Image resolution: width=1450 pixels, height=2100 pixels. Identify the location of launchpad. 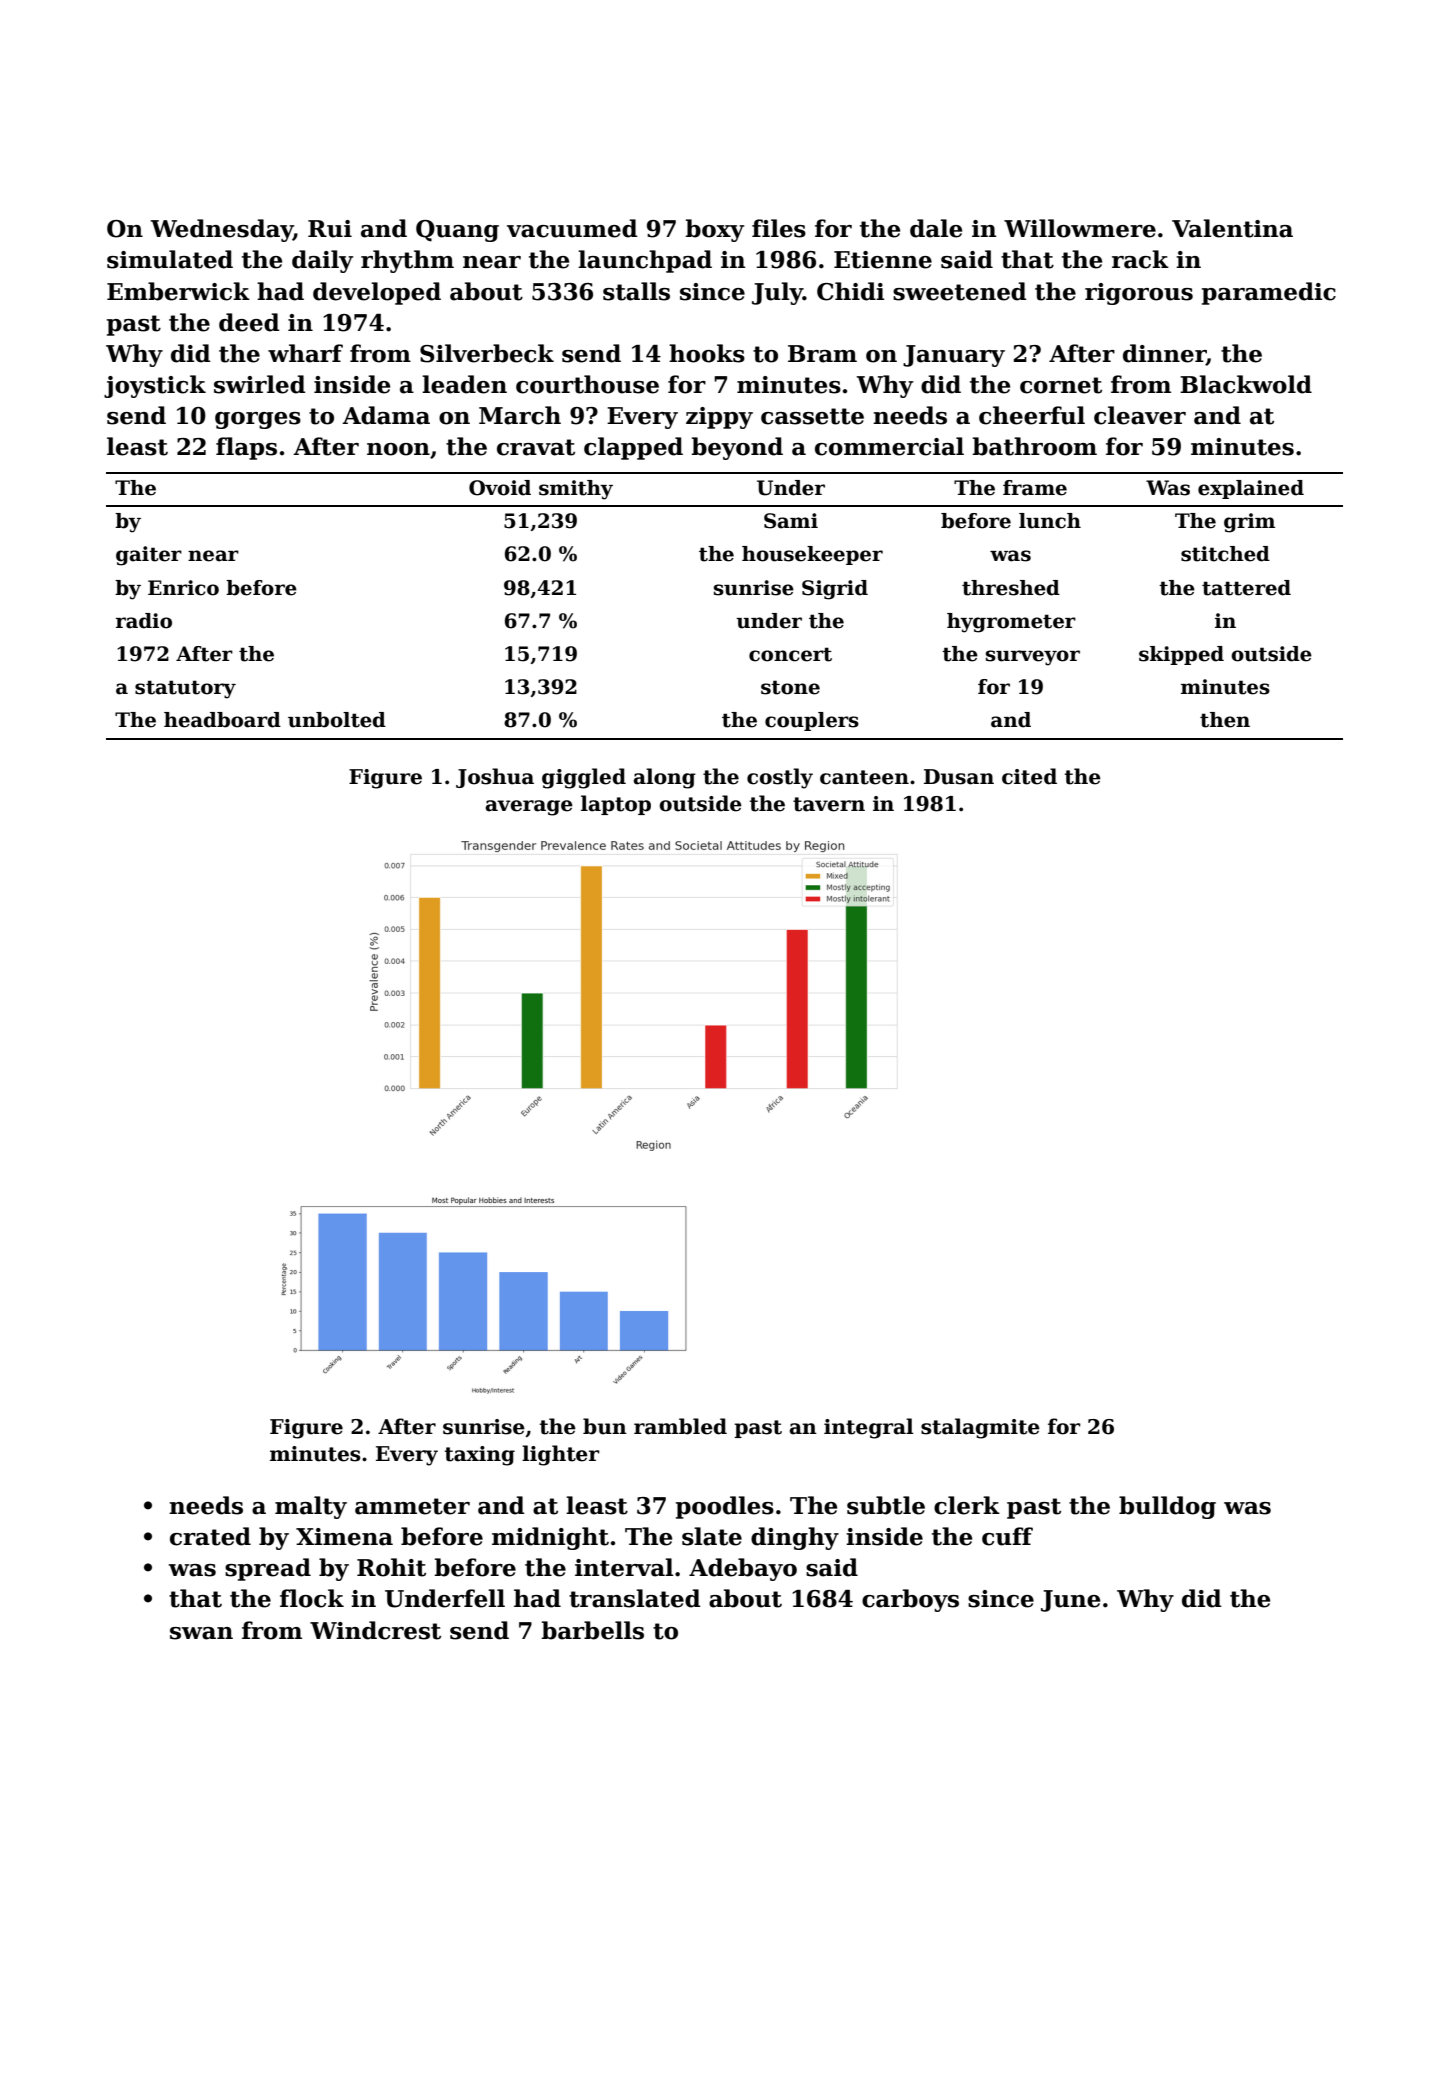
(645, 261).
